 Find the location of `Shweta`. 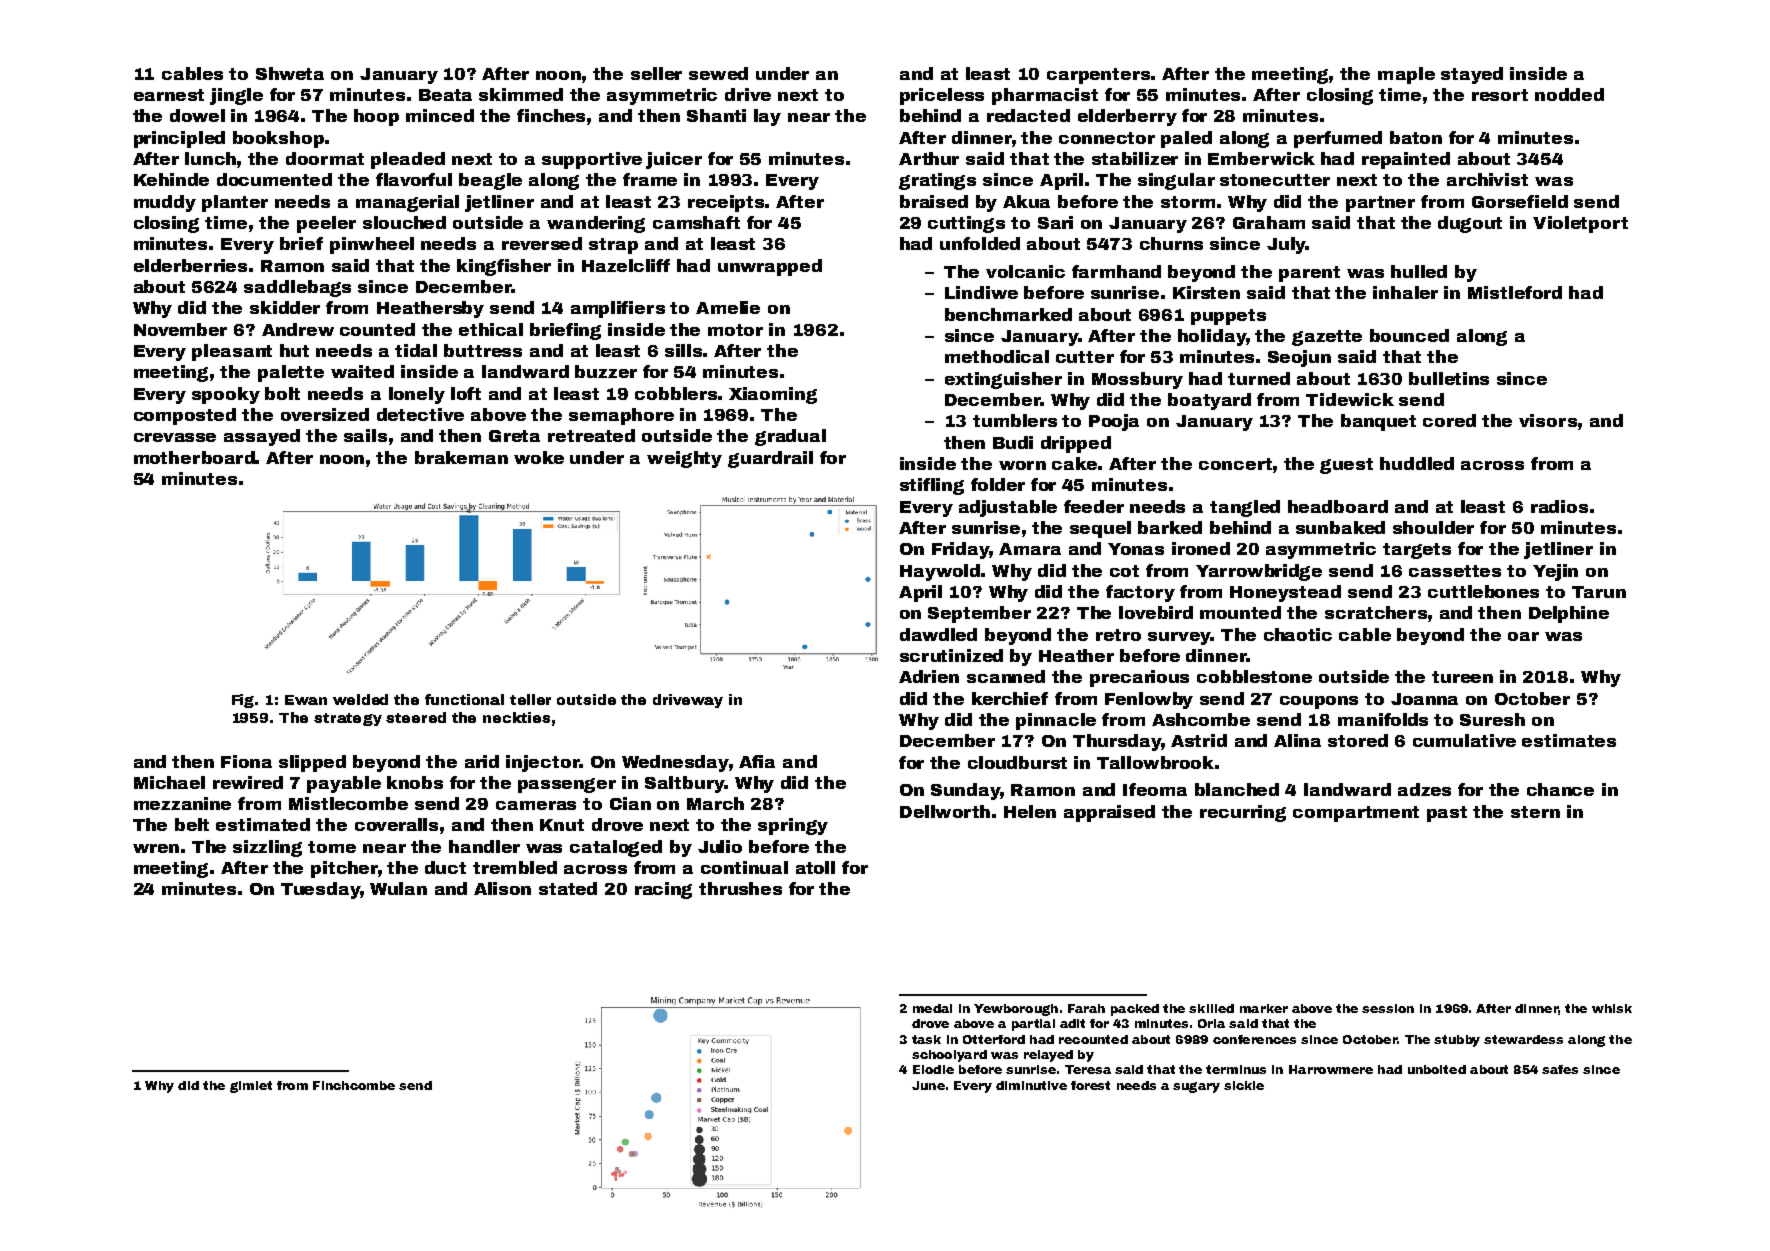

Shweta is located at coordinates (290, 73).
